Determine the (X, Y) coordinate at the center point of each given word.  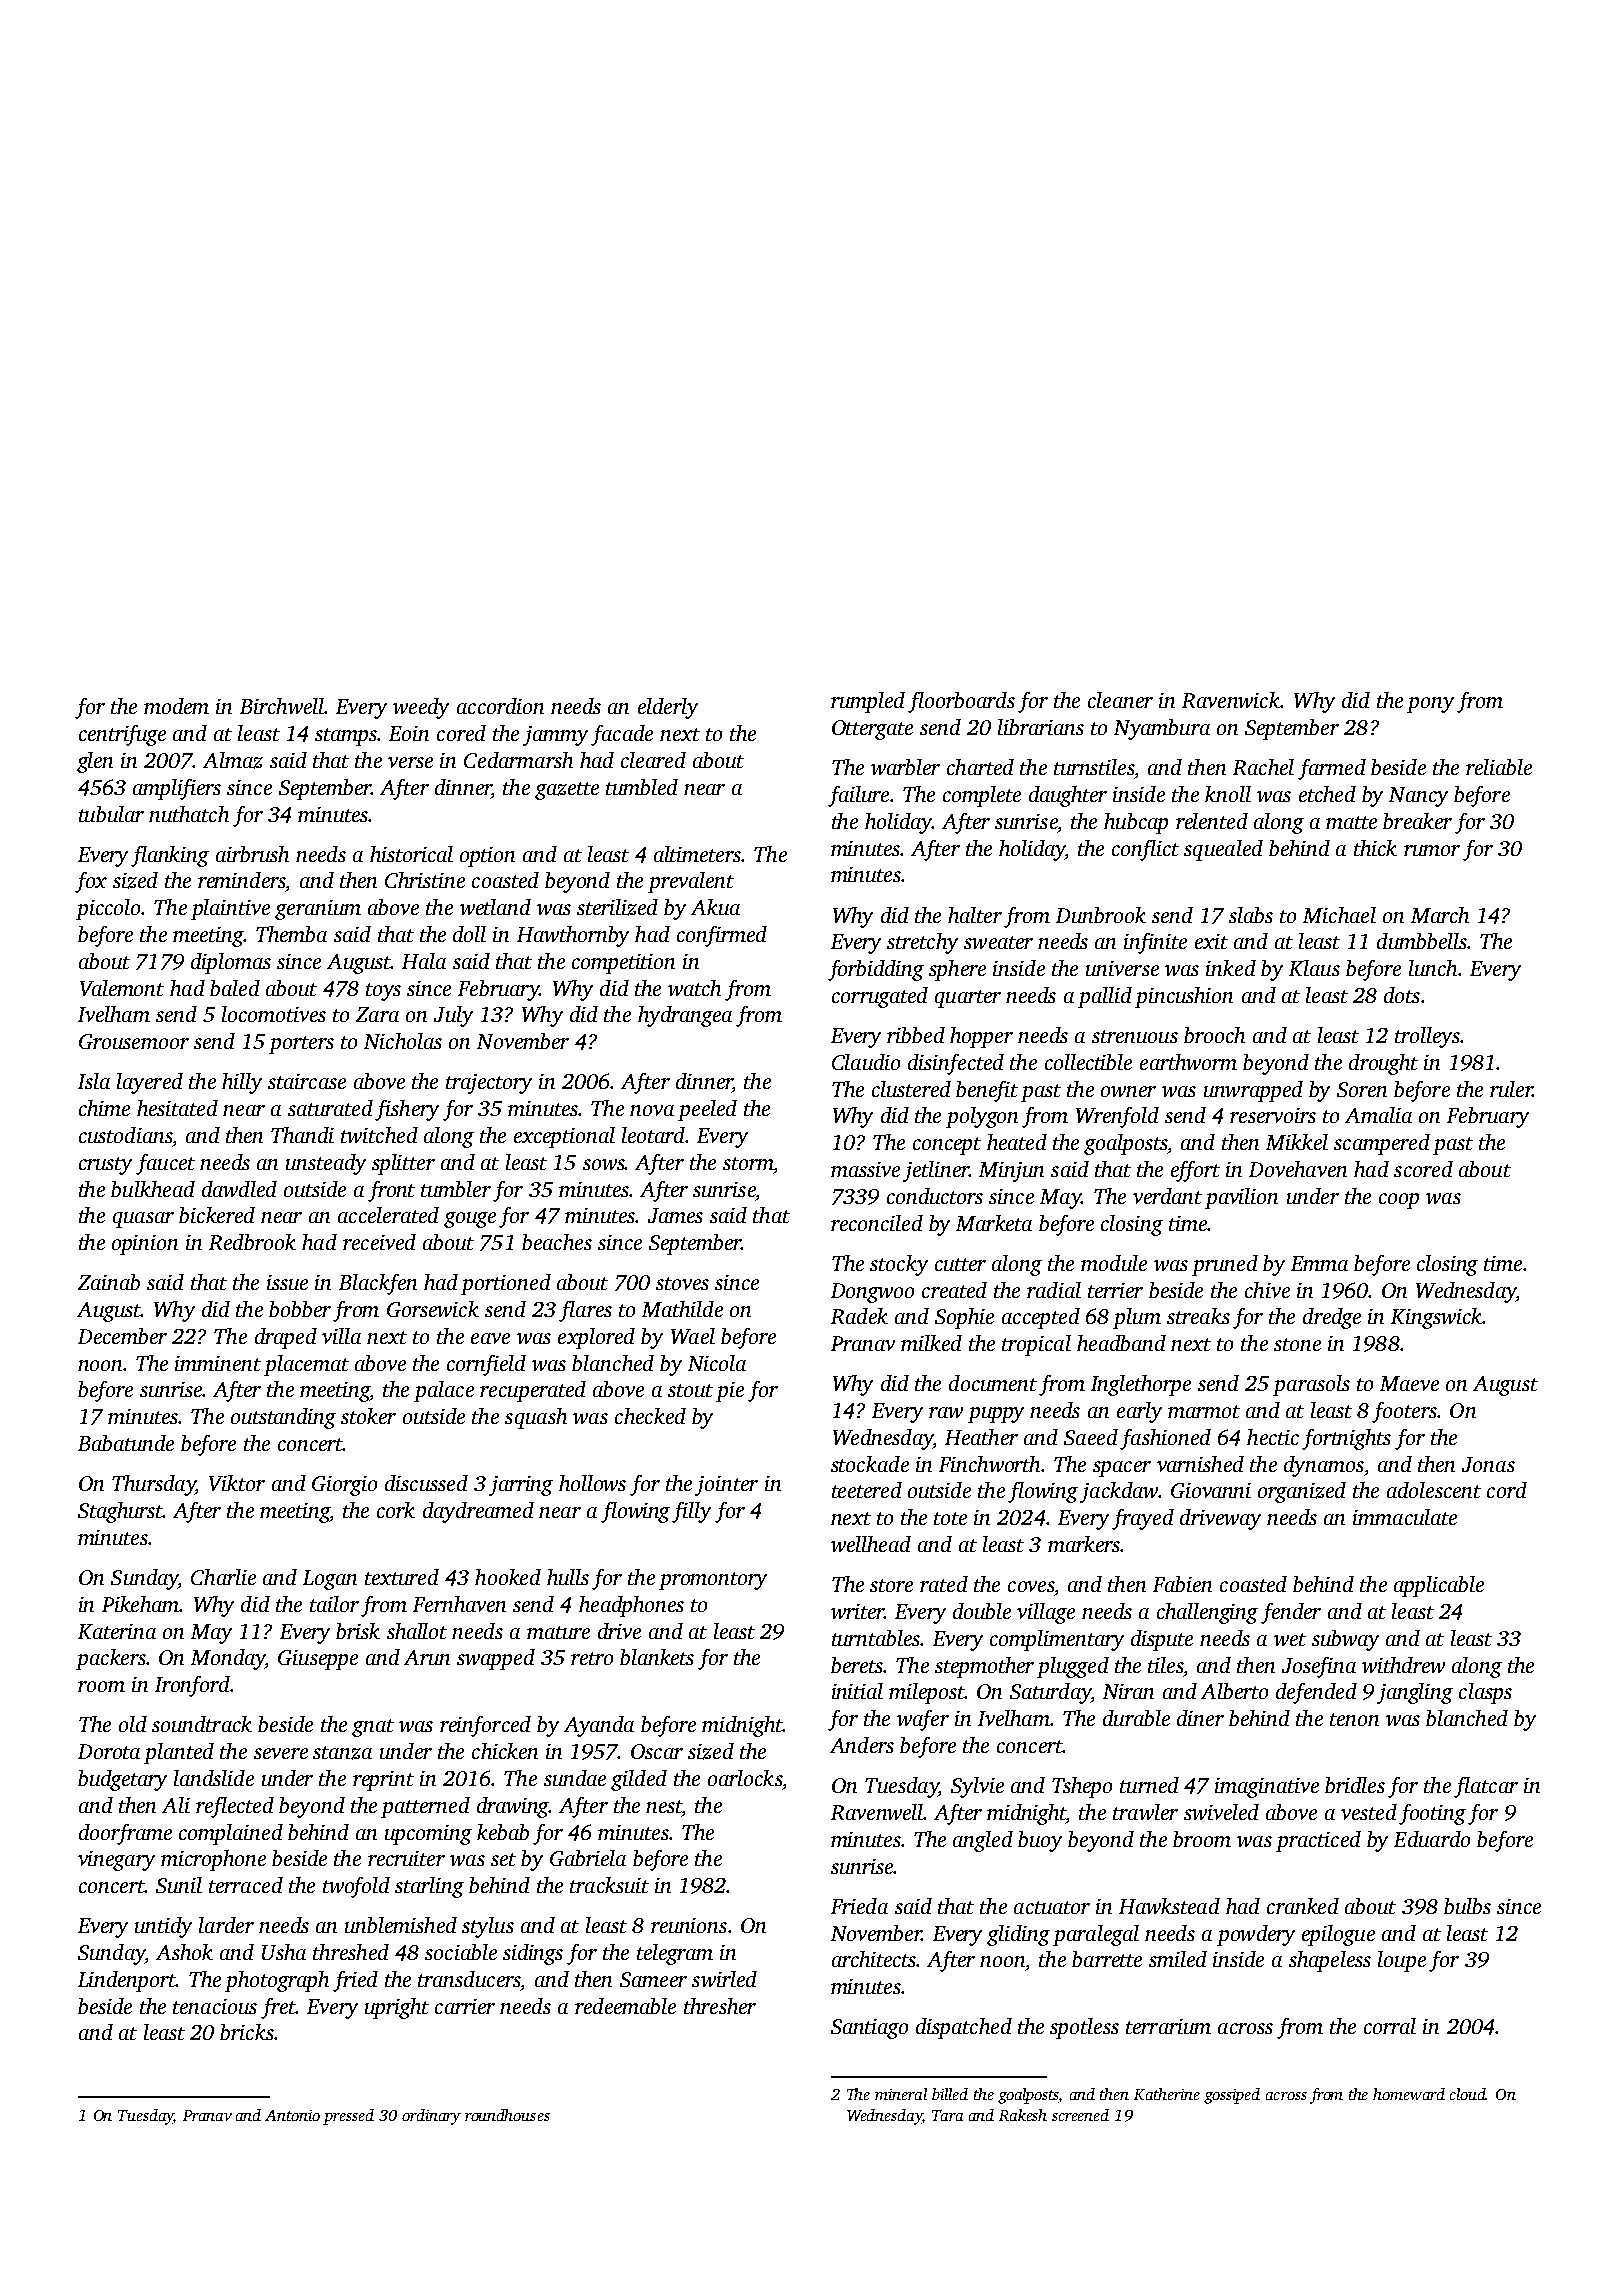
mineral (901, 2094)
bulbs (1467, 1906)
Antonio (292, 2115)
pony (1430, 705)
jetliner (936, 1171)
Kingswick (1436, 1318)
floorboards (961, 702)
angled (983, 1841)
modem (176, 706)
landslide (214, 1778)
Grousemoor (134, 1041)
